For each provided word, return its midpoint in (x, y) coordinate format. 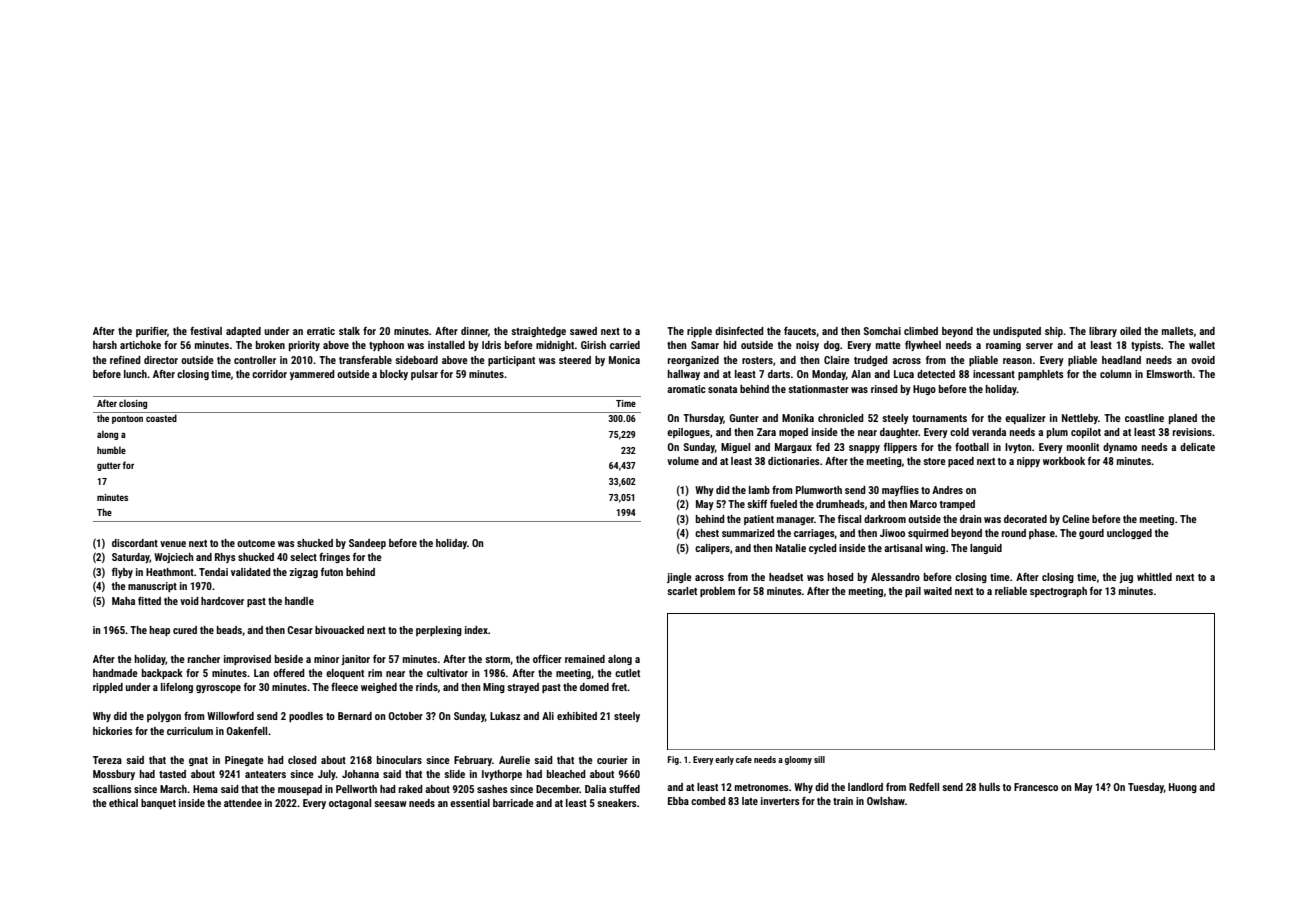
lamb (759, 490)
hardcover (222, 601)
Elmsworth (1169, 374)
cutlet (627, 673)
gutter (109, 466)
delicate (1197, 447)
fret (619, 686)
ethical (123, 803)
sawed (583, 331)
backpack (162, 674)
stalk (349, 331)
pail (913, 592)
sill (819, 759)
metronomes (762, 787)
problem (717, 592)
